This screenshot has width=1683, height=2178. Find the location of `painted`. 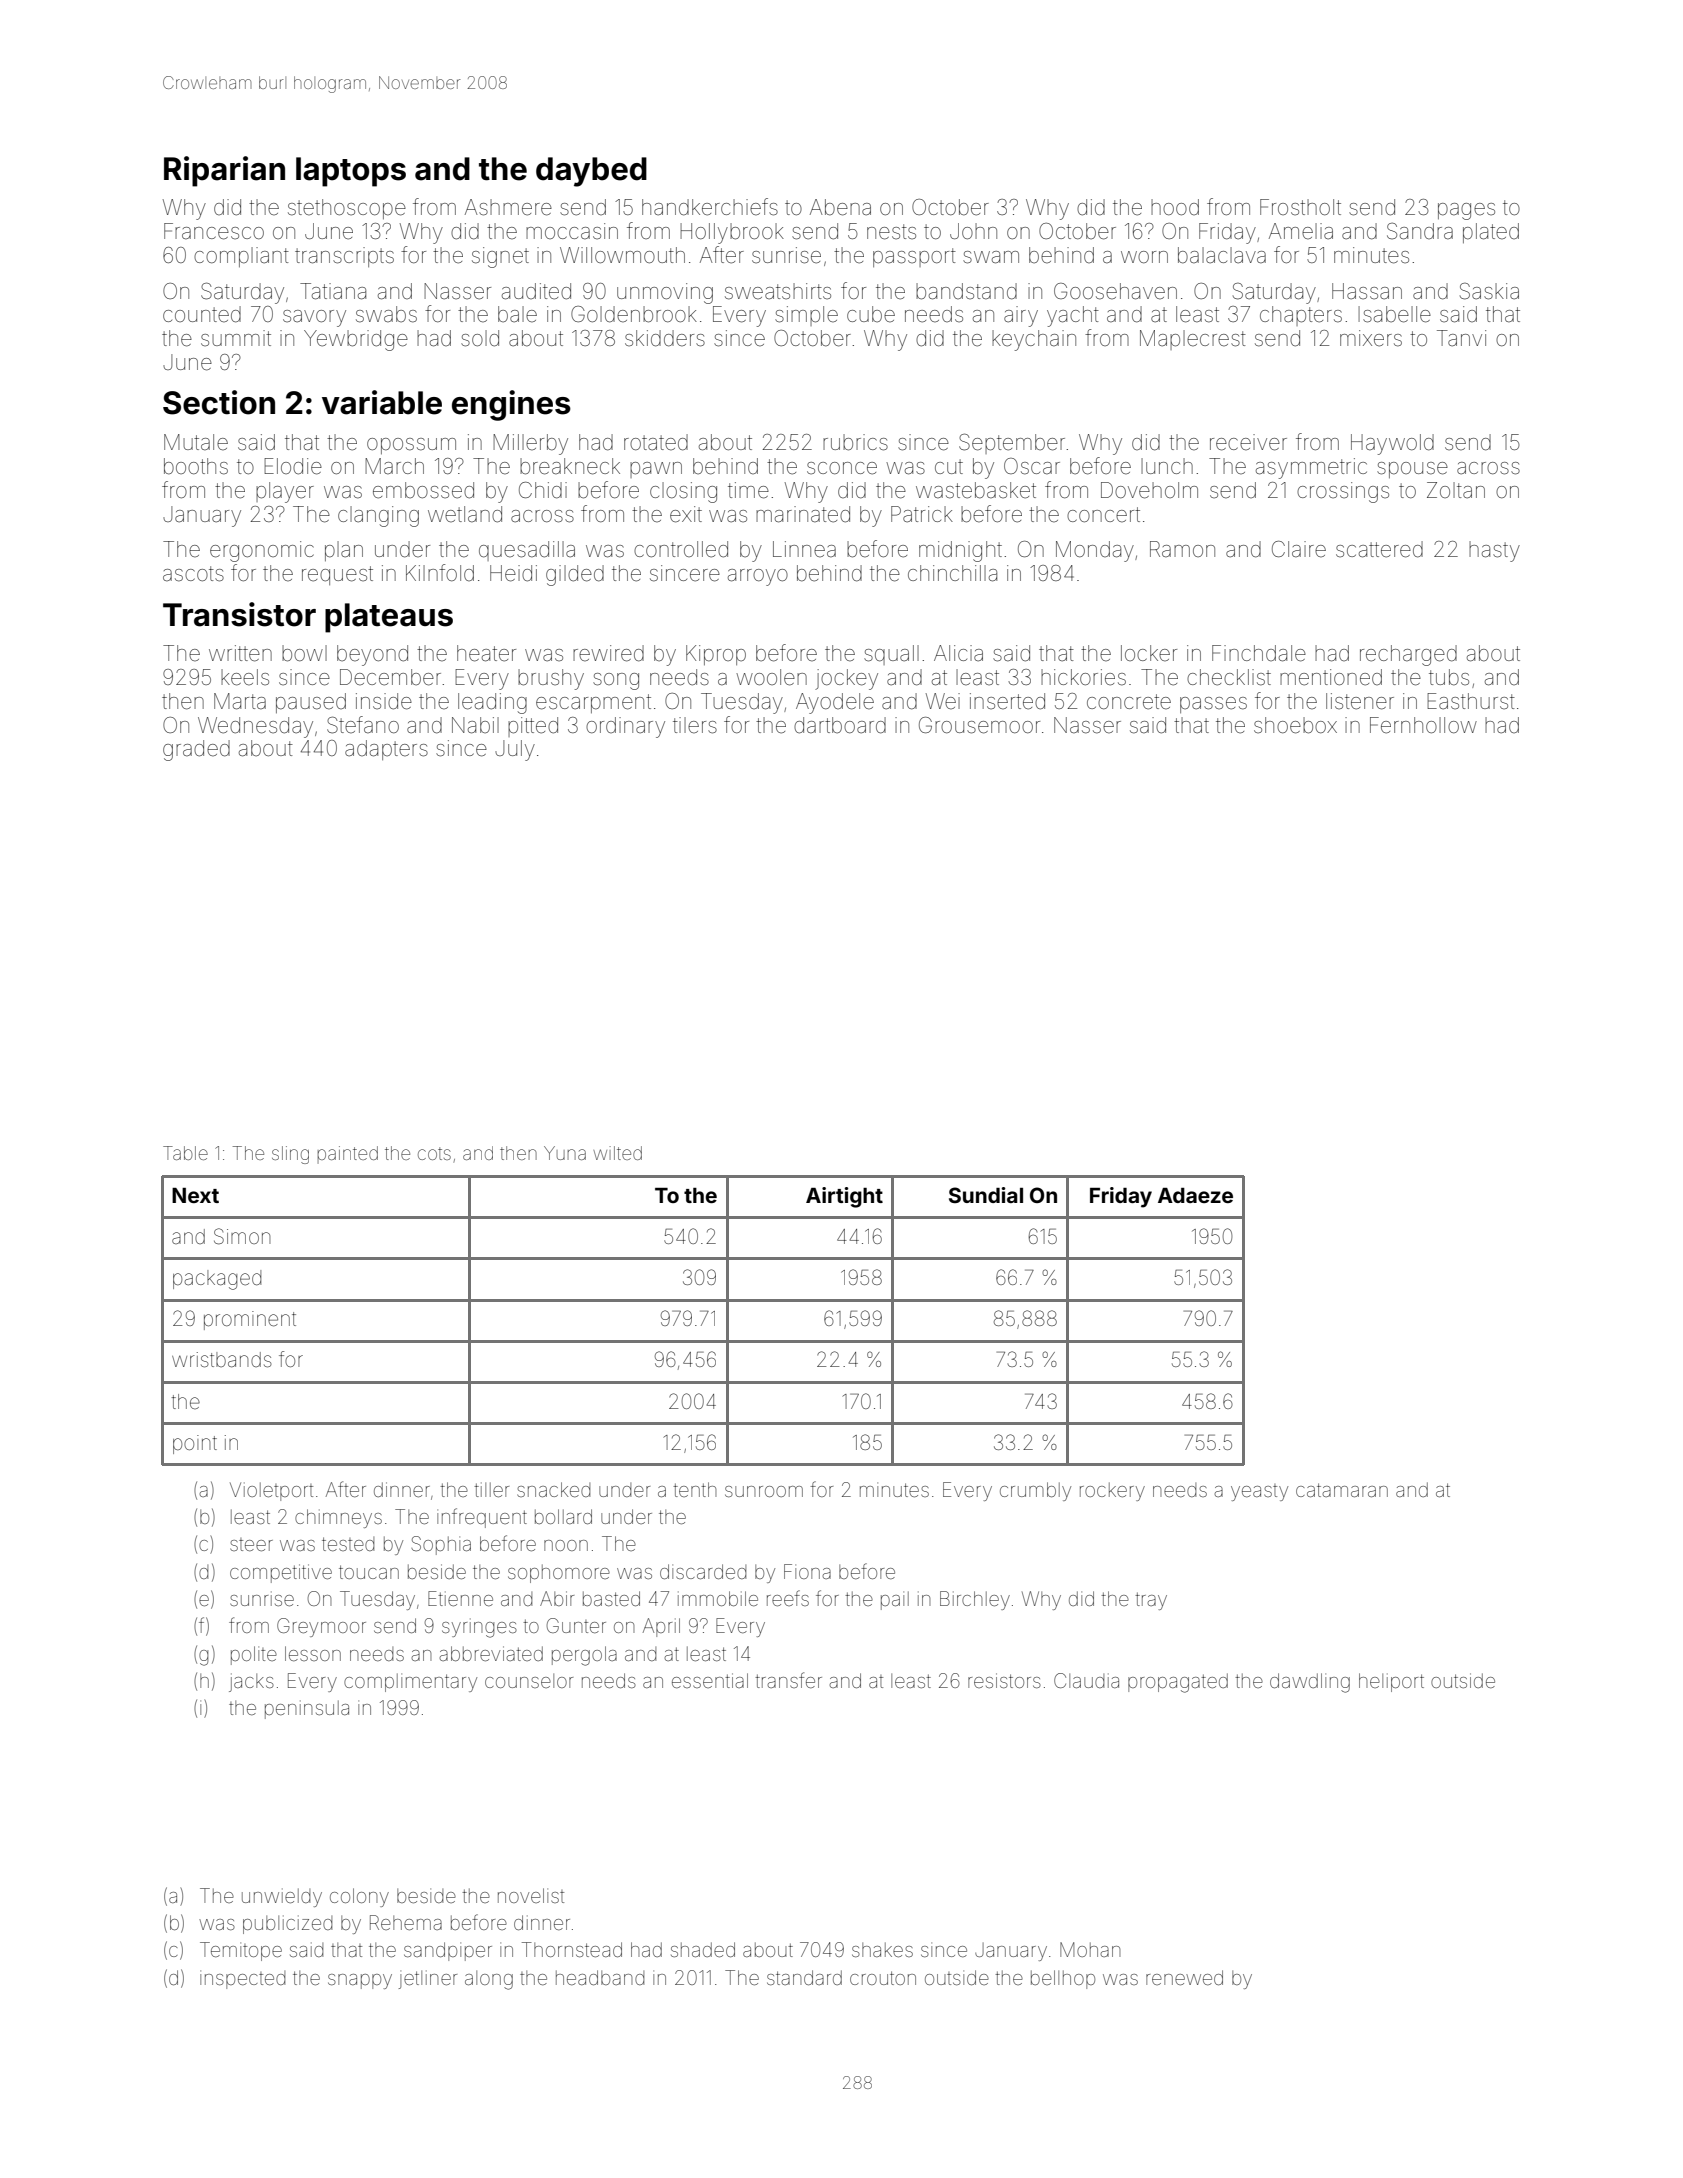

painted is located at coordinates (348, 1154).
